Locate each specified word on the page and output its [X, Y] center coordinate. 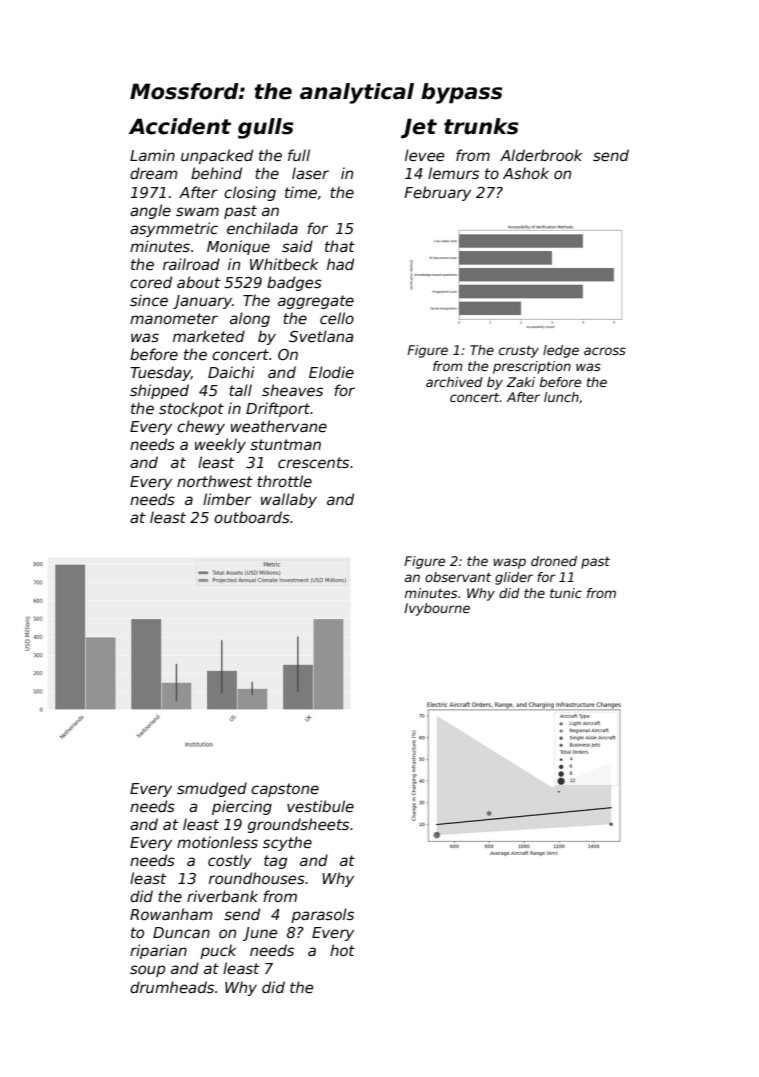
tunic [566, 593]
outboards [252, 517]
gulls [265, 128]
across [605, 351]
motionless [217, 842]
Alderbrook [541, 155]
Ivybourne [437, 609]
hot [342, 950]
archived [454, 382]
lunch [561, 397]
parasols [322, 915]
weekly [220, 445]
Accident [180, 126]
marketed [209, 336]
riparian [158, 951]
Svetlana [321, 336]
